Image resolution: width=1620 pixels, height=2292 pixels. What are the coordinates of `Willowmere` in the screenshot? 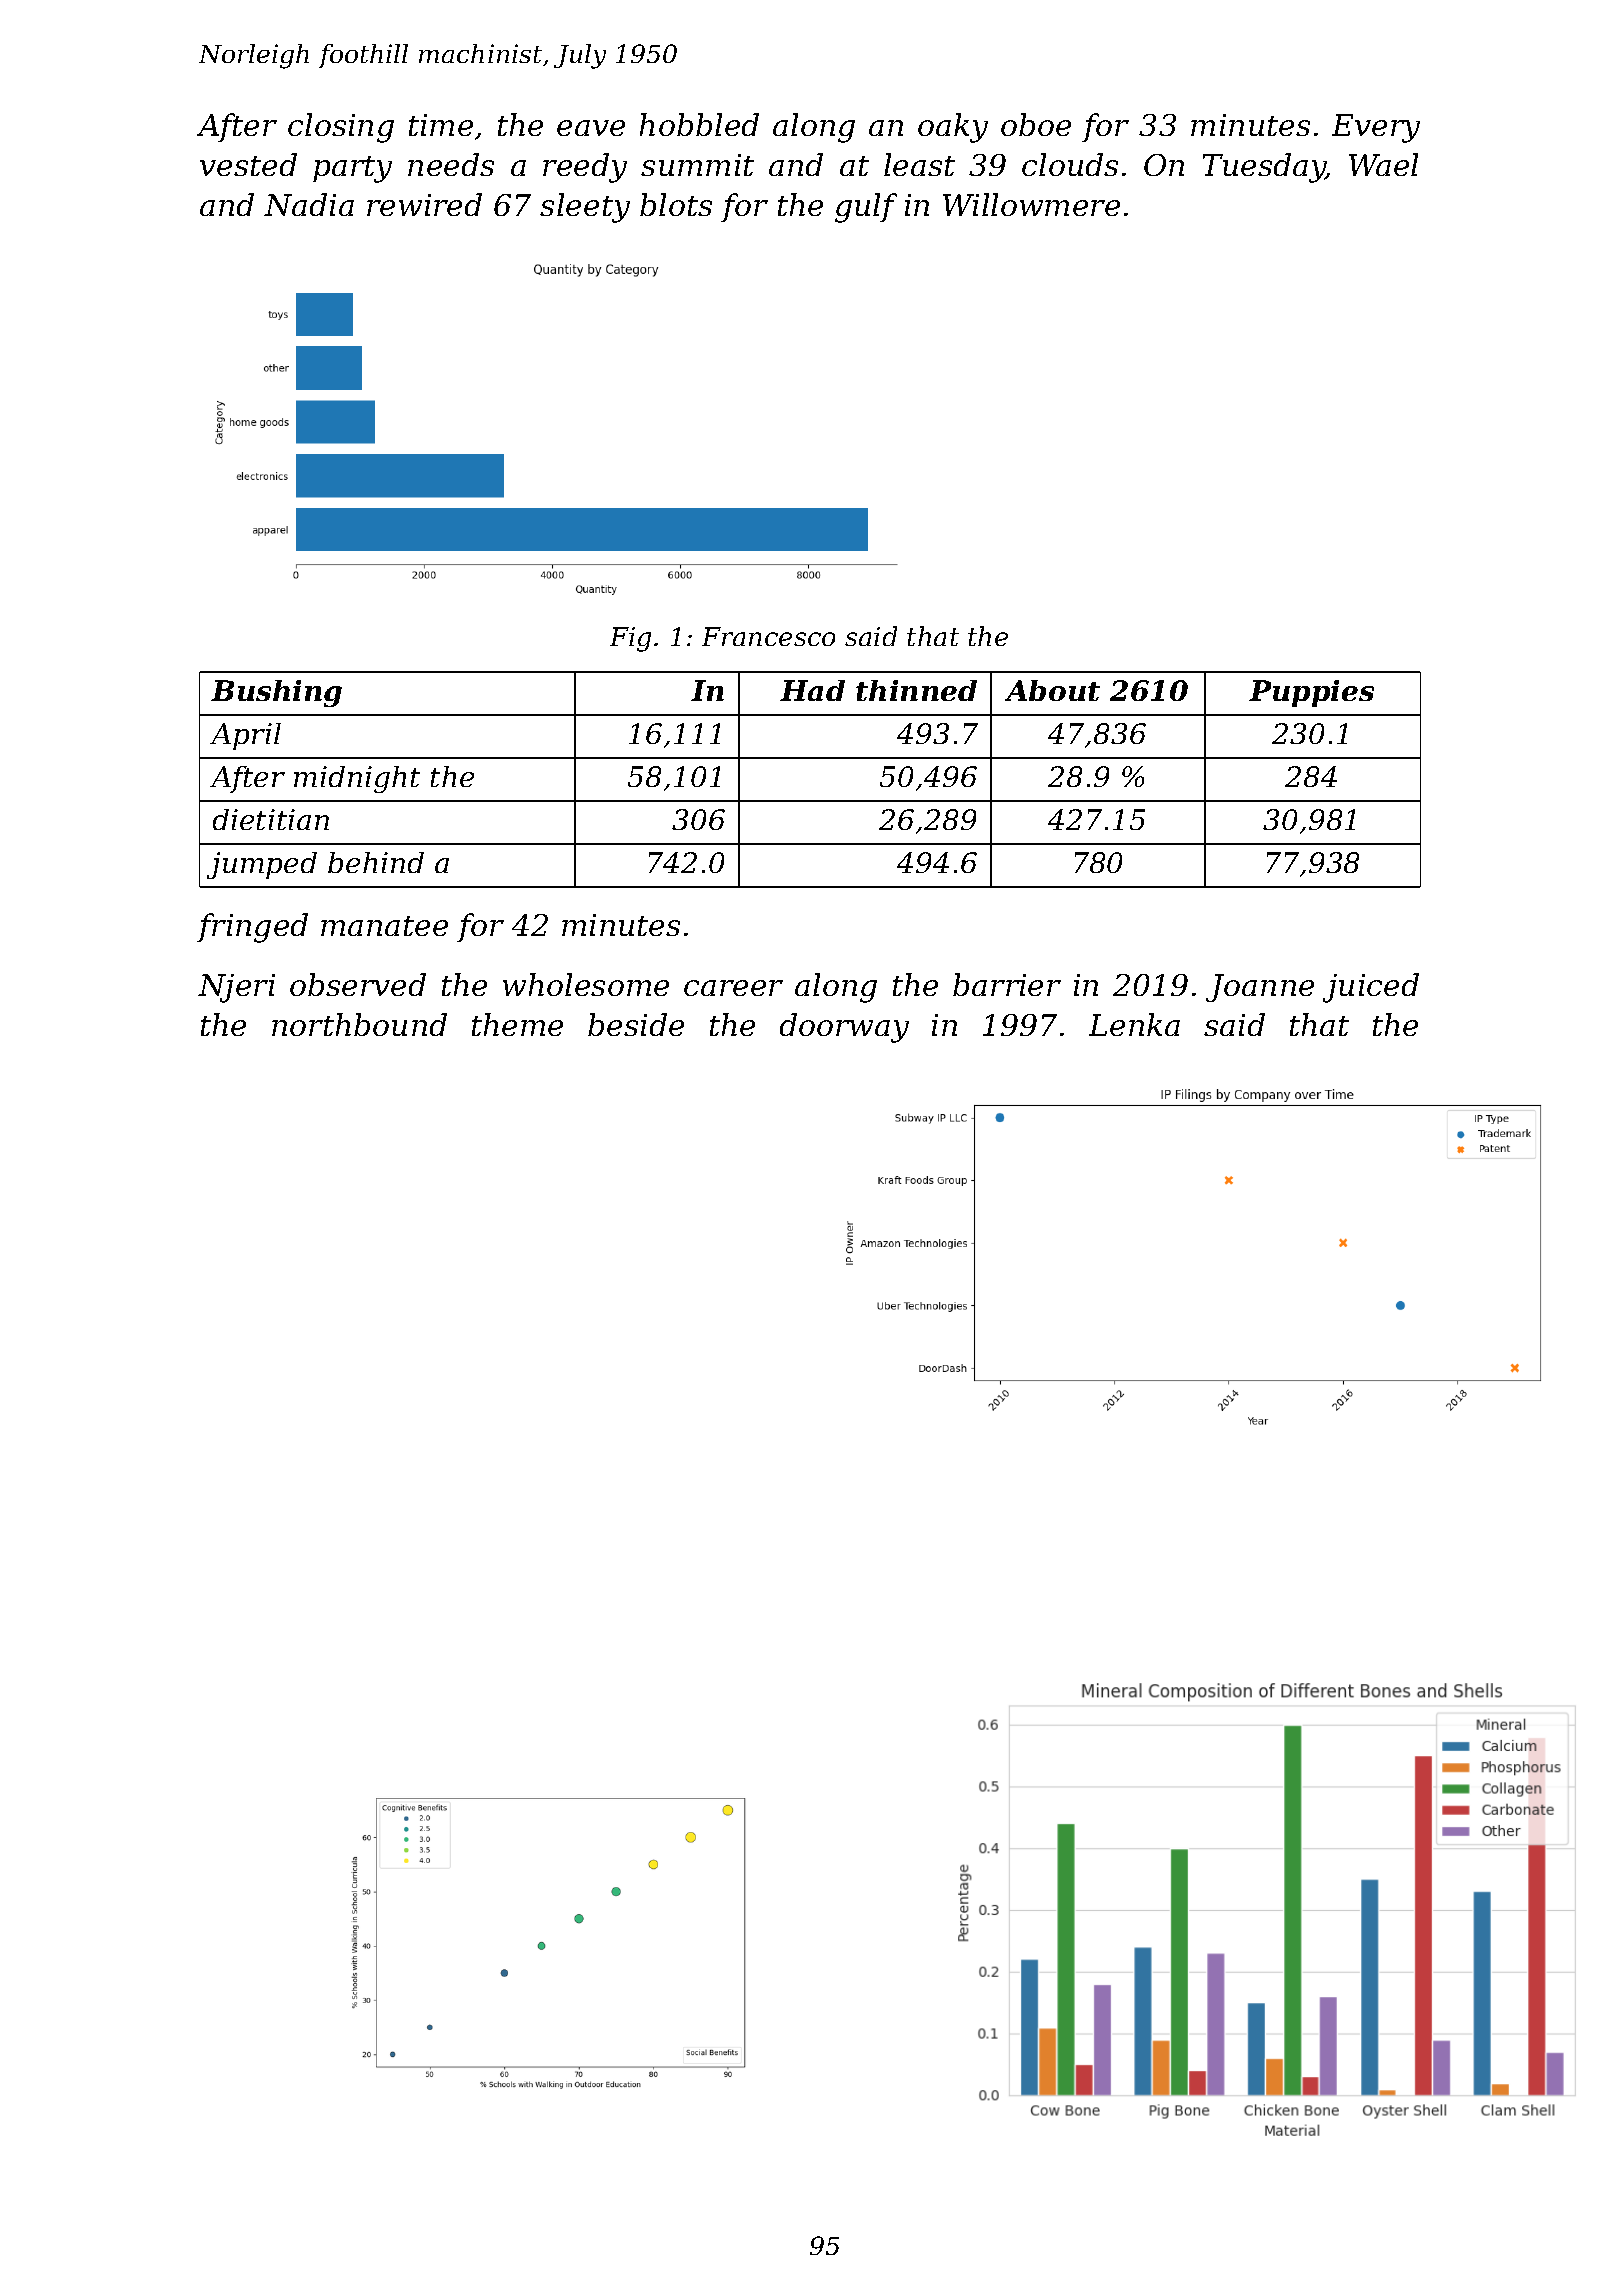 It's located at (1031, 204).
